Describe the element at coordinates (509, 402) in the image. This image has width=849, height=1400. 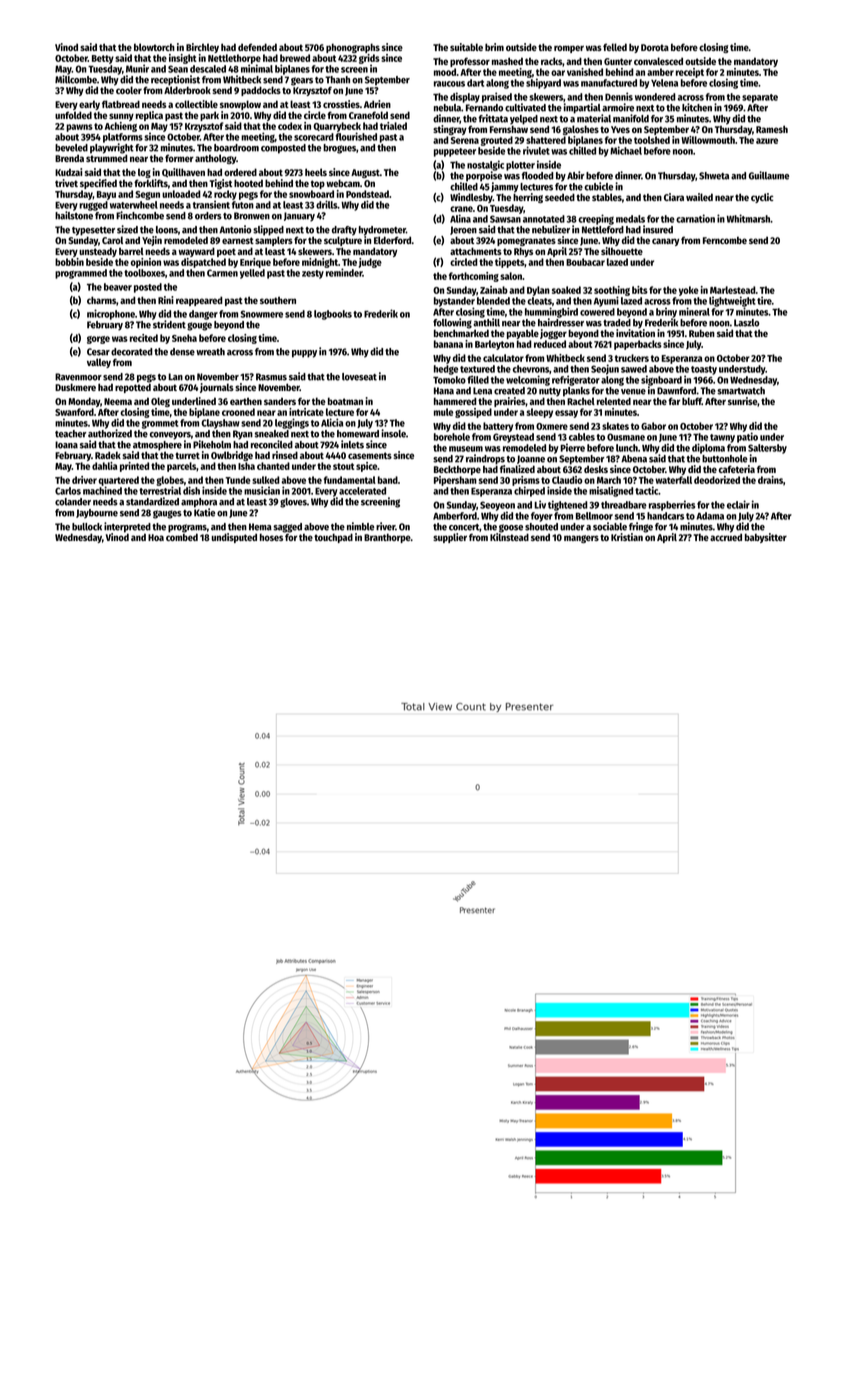
I see `prairies` at that location.
